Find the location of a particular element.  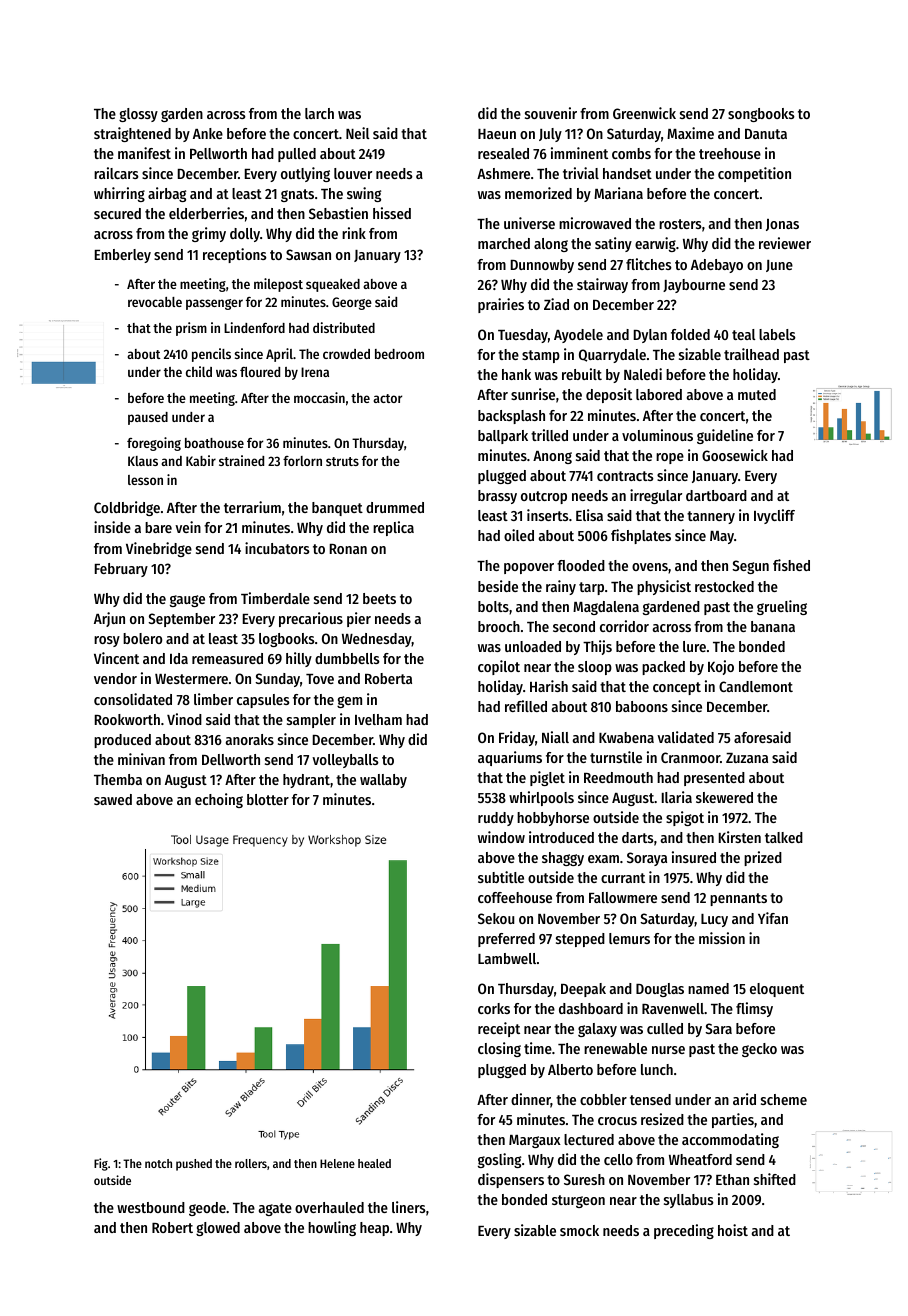

coffeehouse is located at coordinates (515, 897).
